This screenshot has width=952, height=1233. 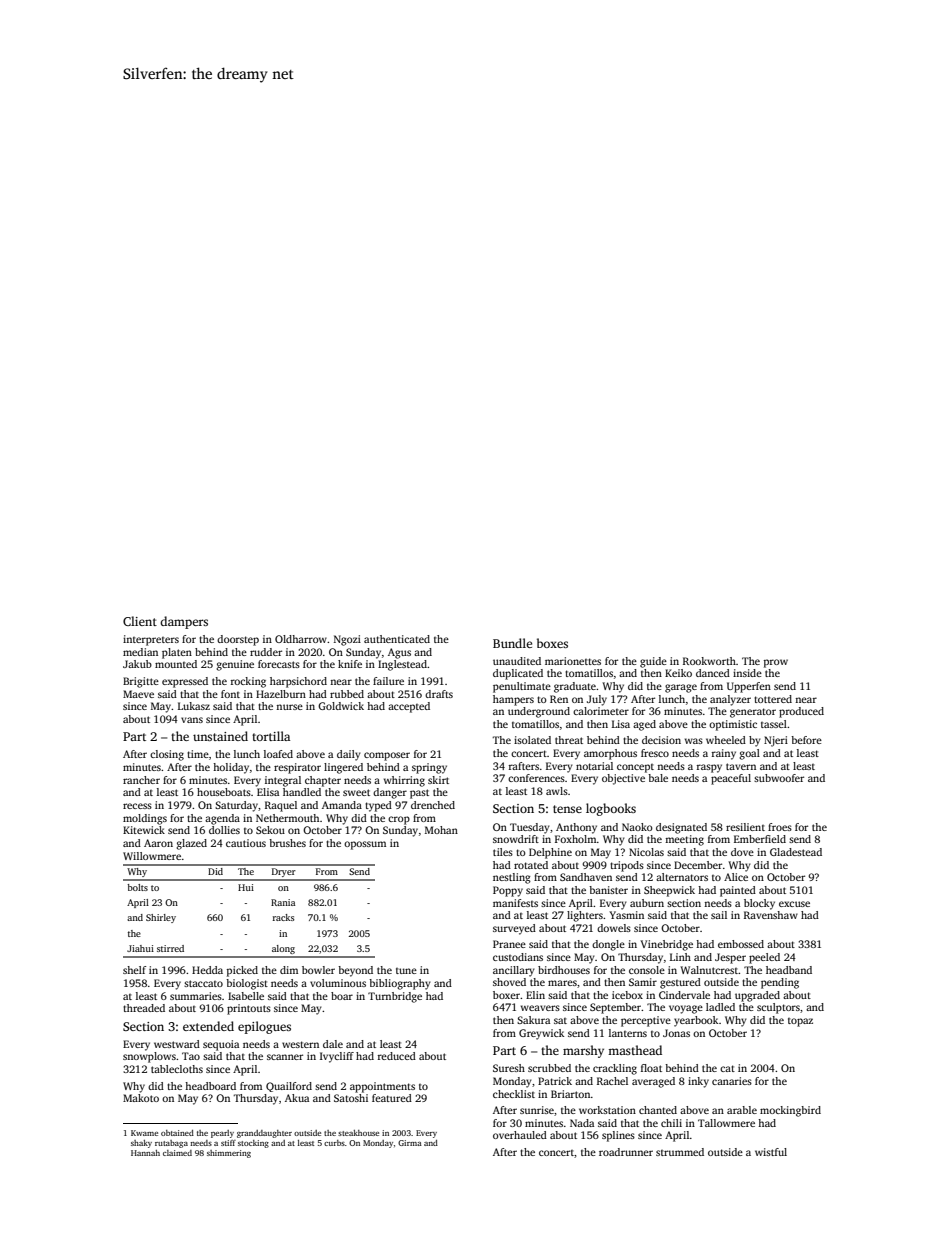 I want to click on shimmering, so click(x=229, y=1154).
